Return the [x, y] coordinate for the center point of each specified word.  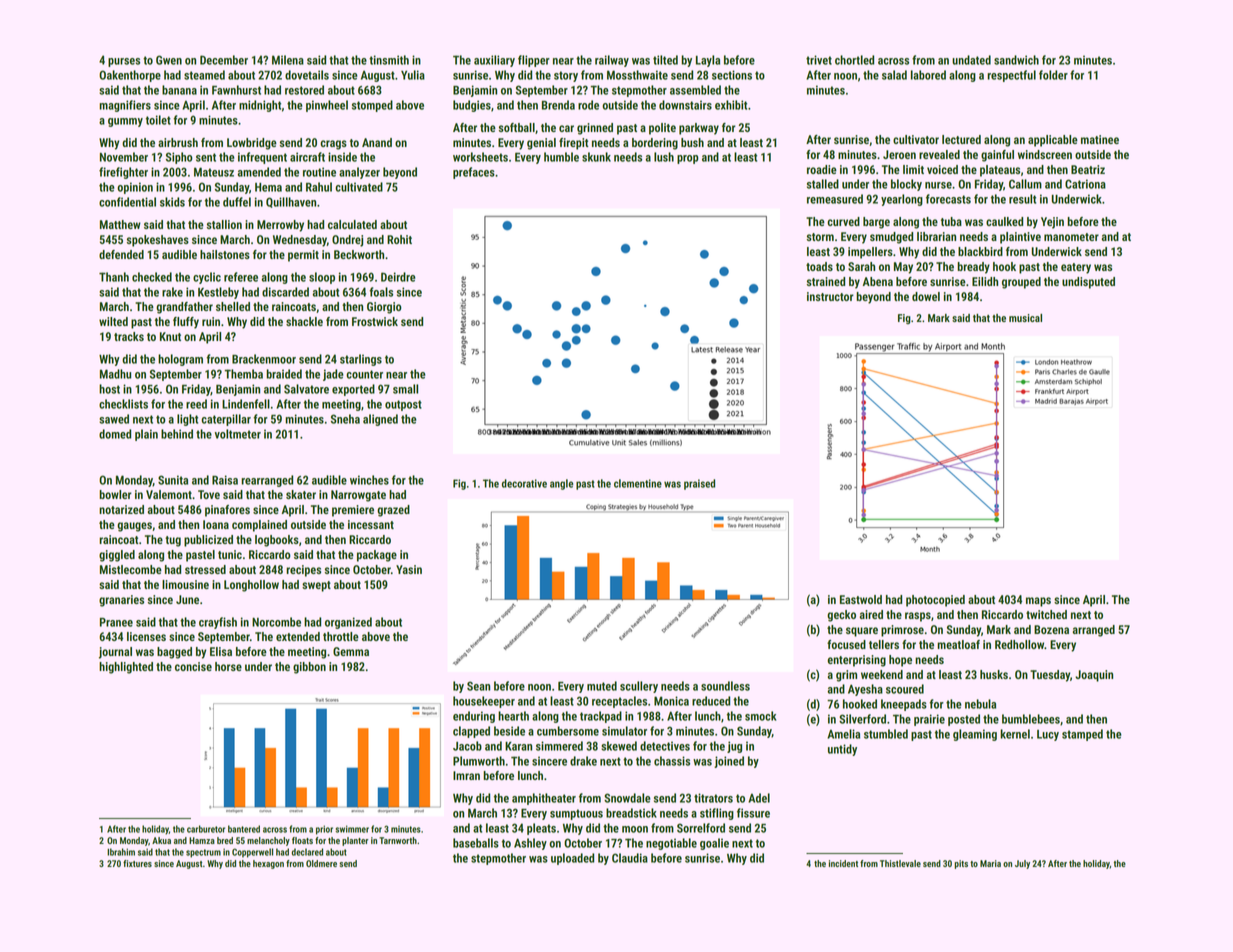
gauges [134, 527]
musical [1025, 318]
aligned [380, 420]
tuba [951, 221]
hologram [180, 360]
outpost [403, 405]
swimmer [352, 829]
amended [259, 172]
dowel [926, 296]
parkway [699, 129]
